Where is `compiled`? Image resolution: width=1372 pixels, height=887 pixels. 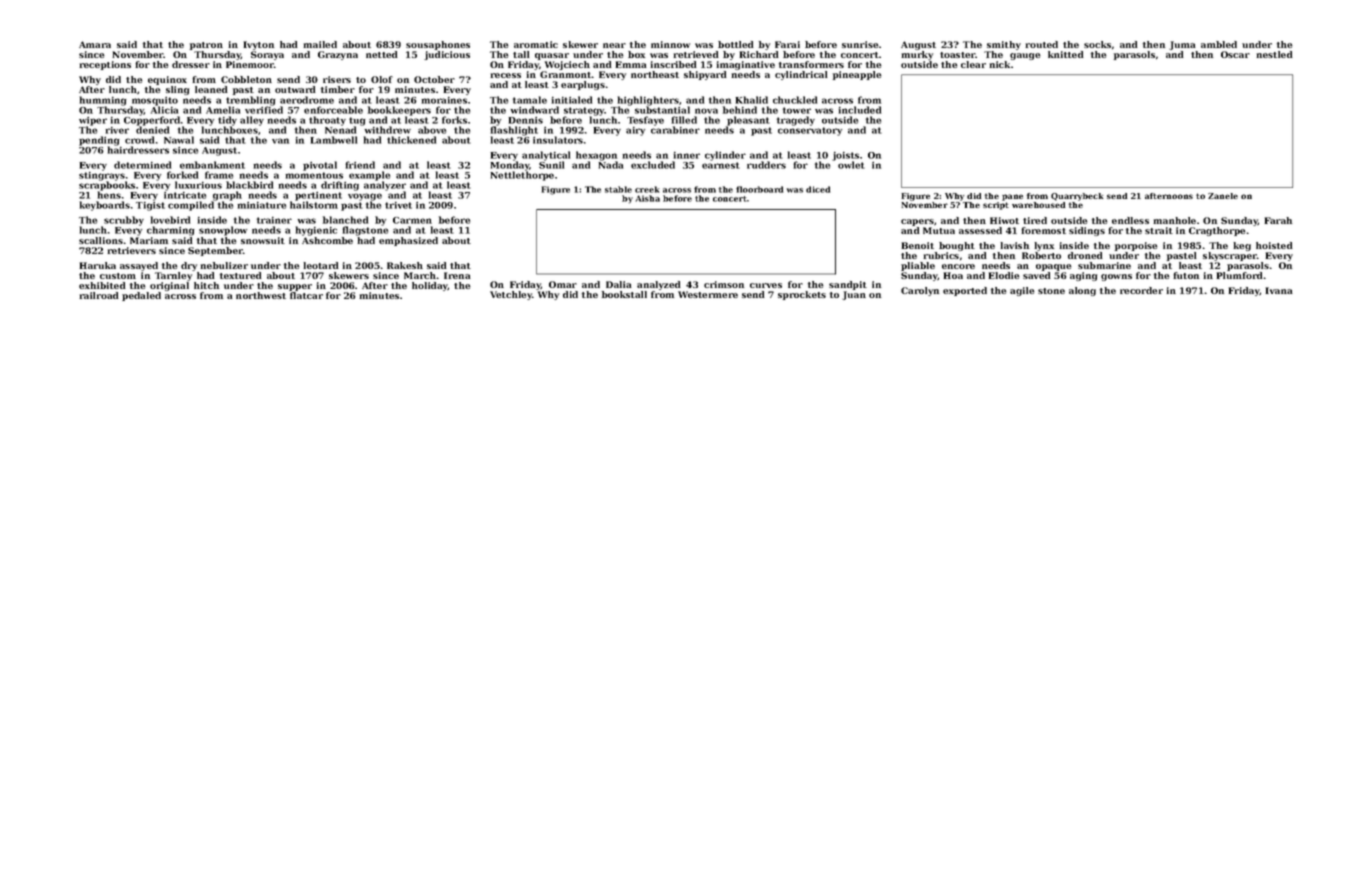 compiled is located at coordinates (191, 206).
